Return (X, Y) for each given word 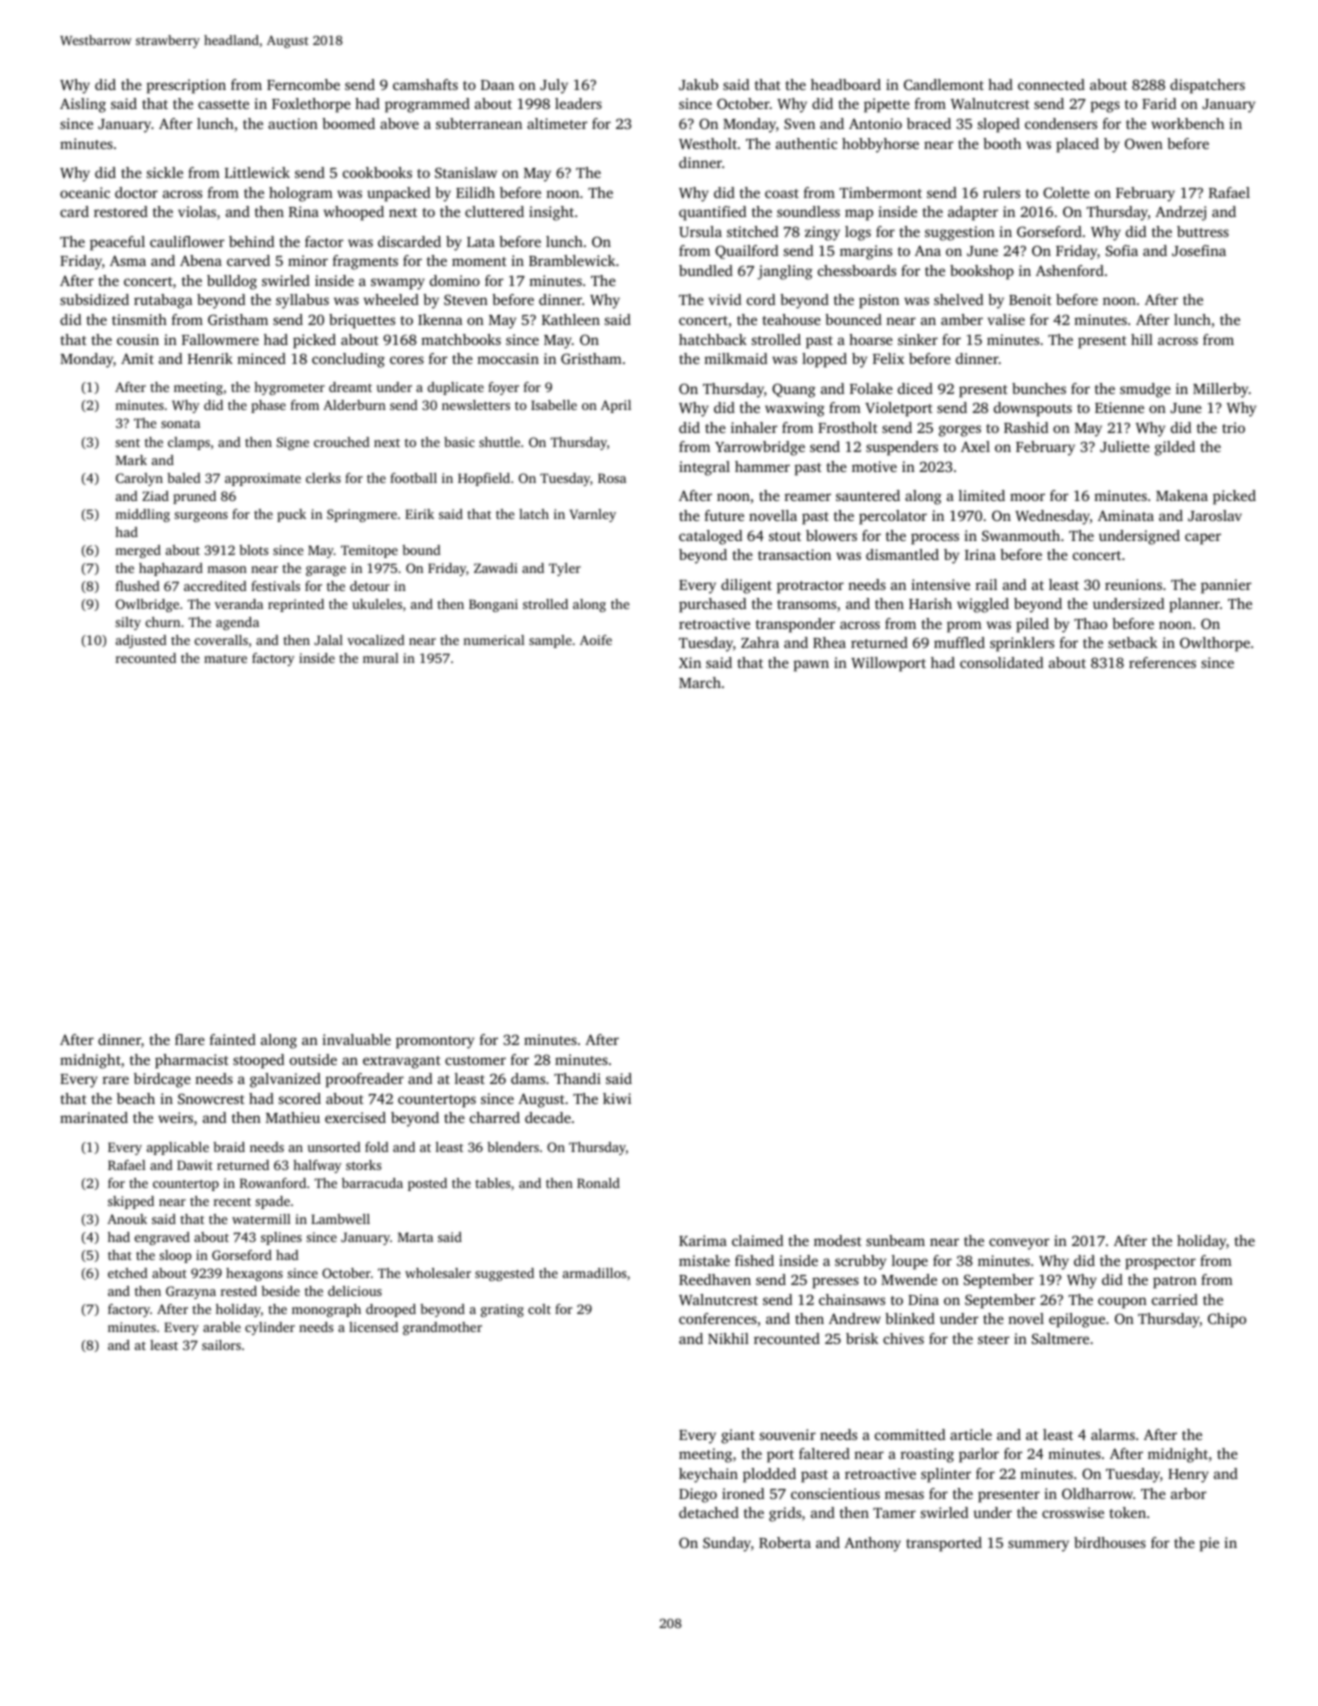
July (554, 86)
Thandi (577, 1078)
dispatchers (1207, 86)
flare (190, 1039)
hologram (301, 194)
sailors (221, 1345)
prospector (1160, 1263)
